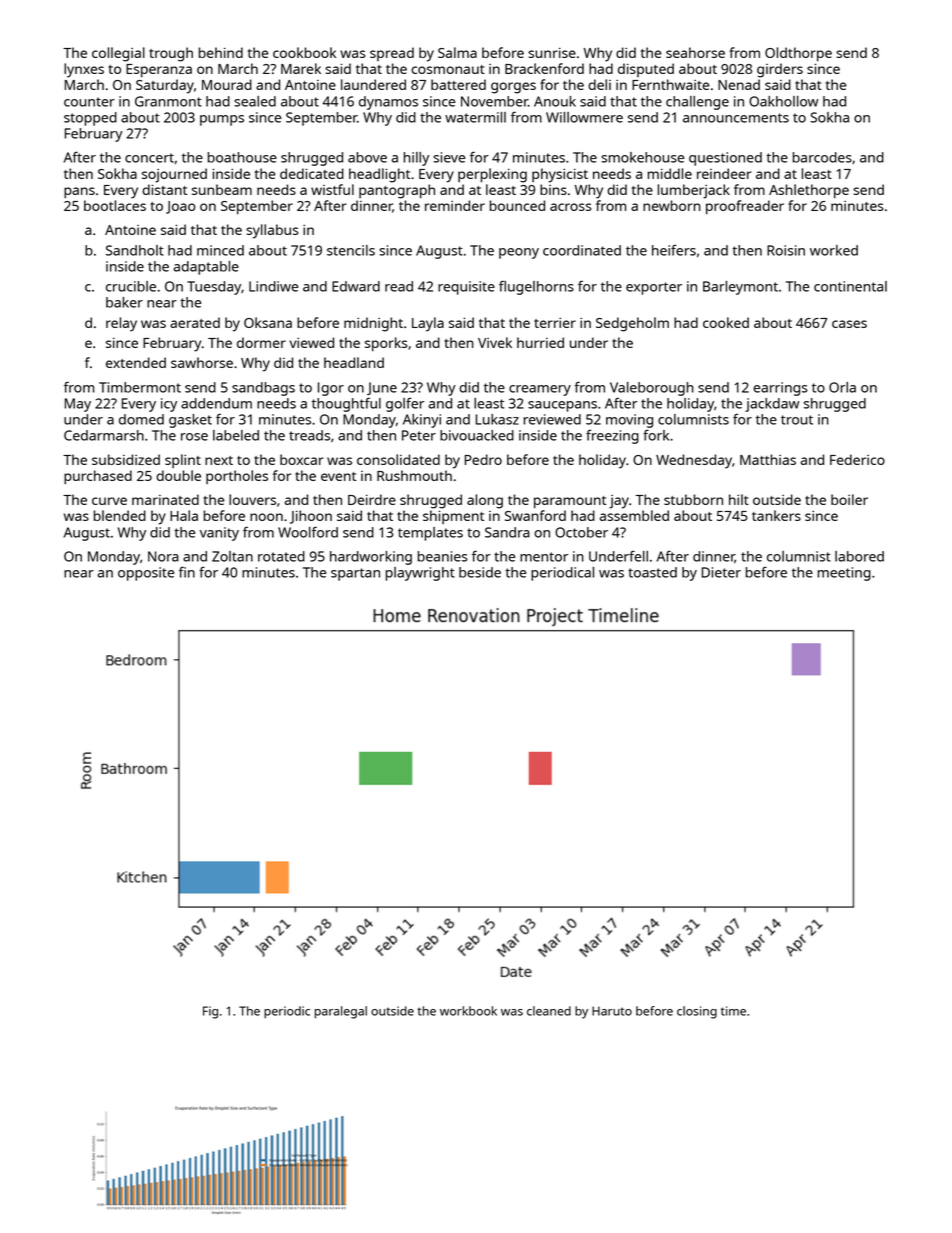 The image size is (952, 1233). I want to click on sporks, so click(386, 344).
